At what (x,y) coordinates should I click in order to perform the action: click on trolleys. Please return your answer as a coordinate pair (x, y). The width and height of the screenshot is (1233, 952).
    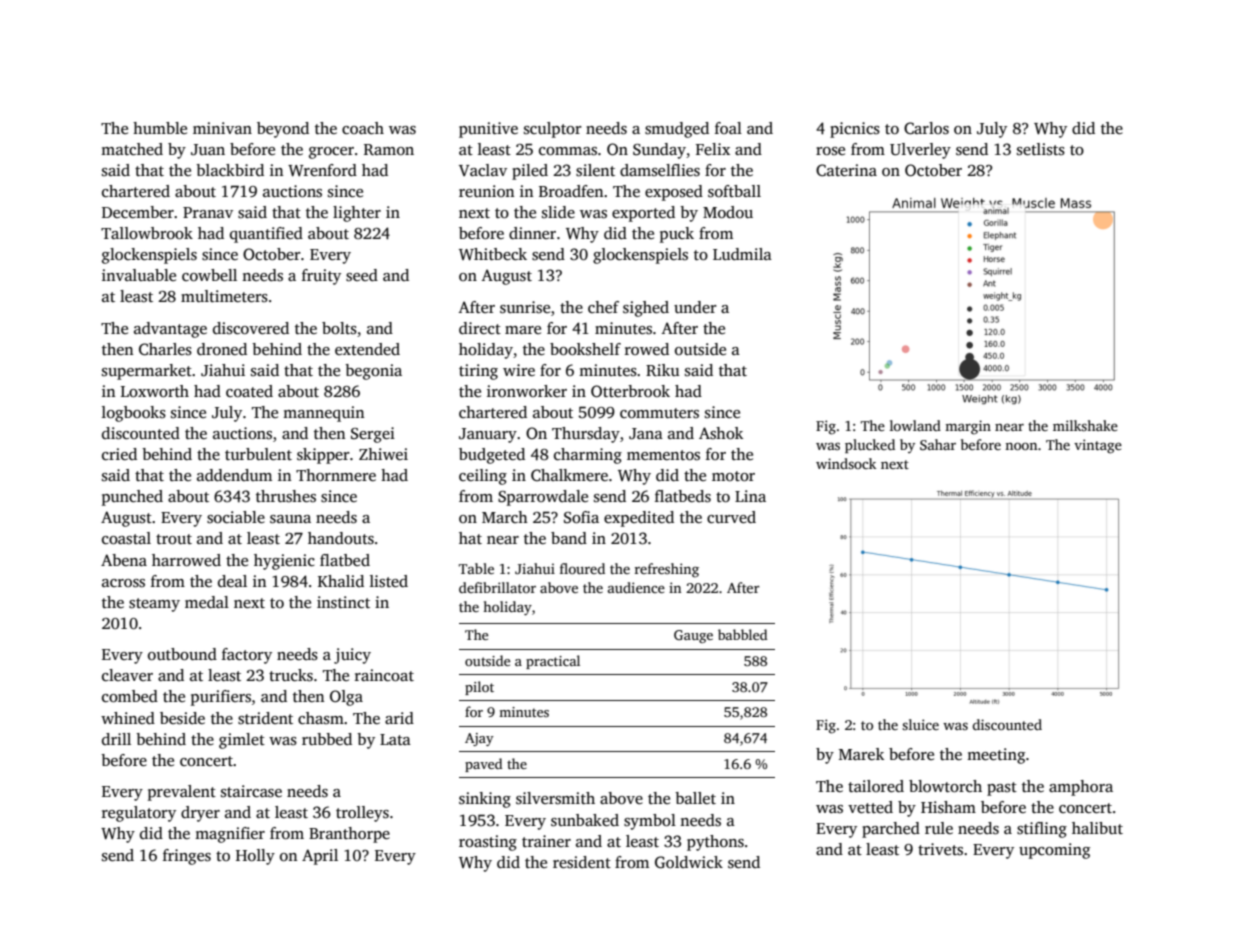
    Looking at the image, I should click on (362, 814).
